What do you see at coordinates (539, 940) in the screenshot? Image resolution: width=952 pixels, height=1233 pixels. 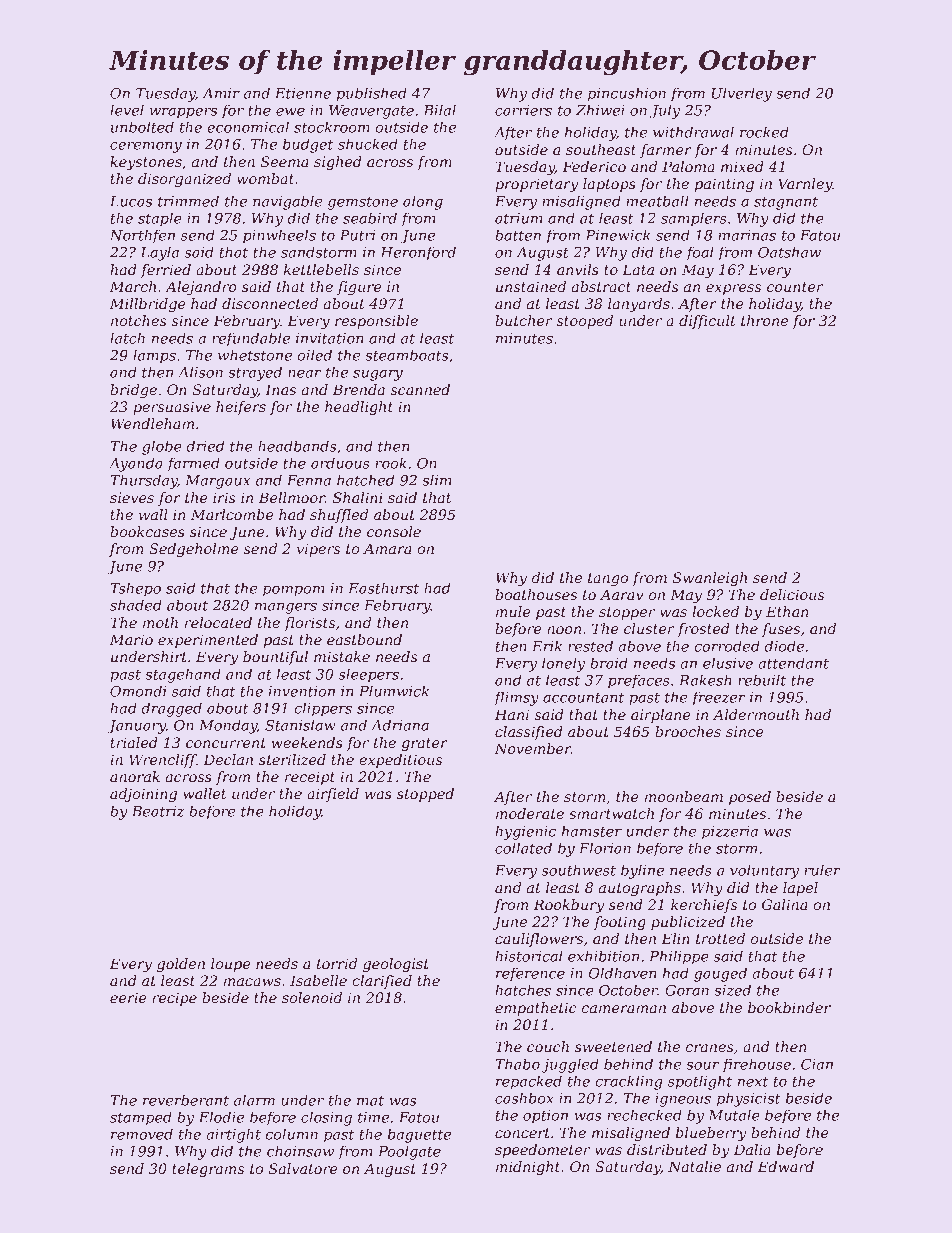 I see `cauliflowers` at bounding box center [539, 940].
